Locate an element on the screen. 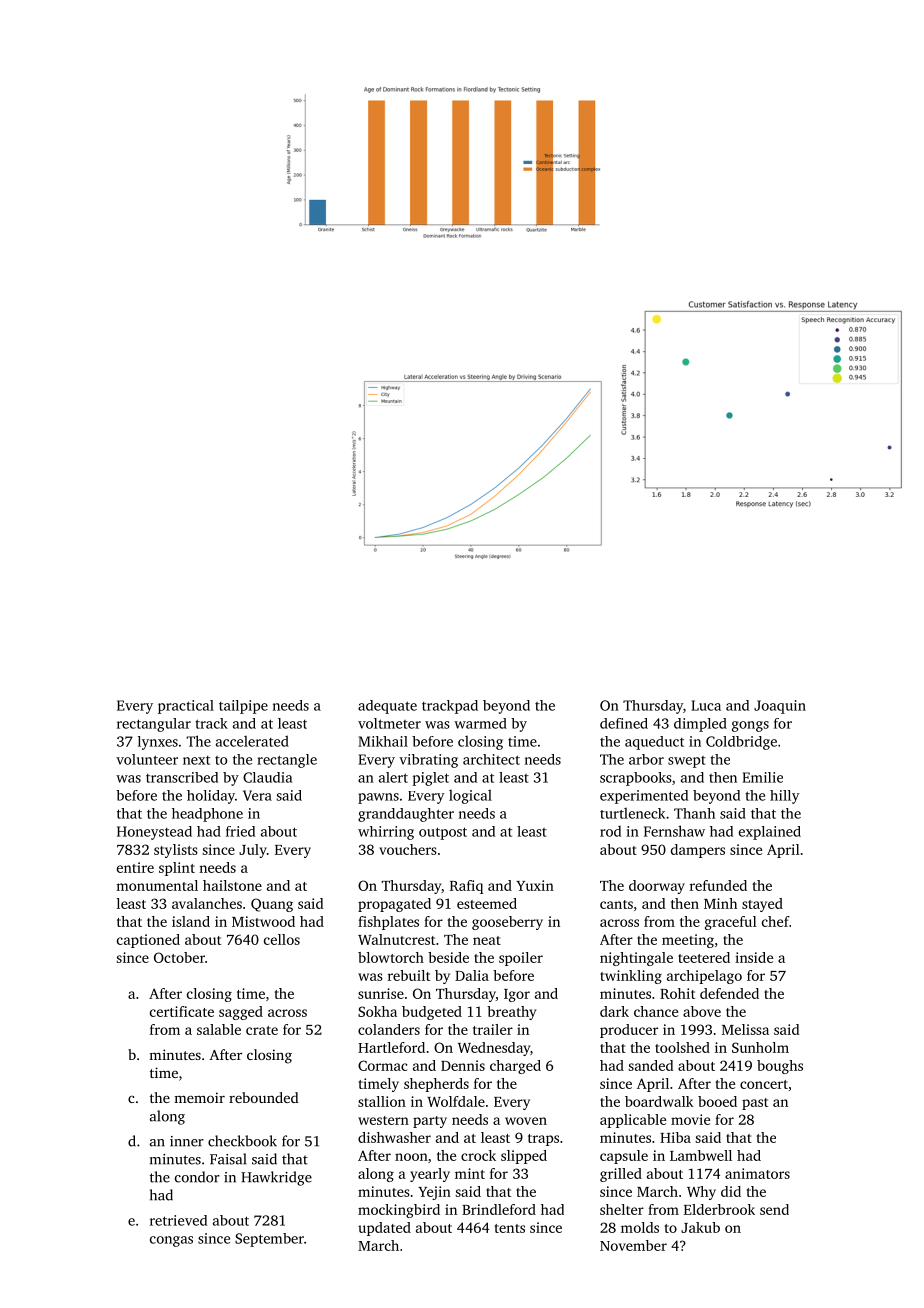  retrieved is located at coordinates (178, 1220).
